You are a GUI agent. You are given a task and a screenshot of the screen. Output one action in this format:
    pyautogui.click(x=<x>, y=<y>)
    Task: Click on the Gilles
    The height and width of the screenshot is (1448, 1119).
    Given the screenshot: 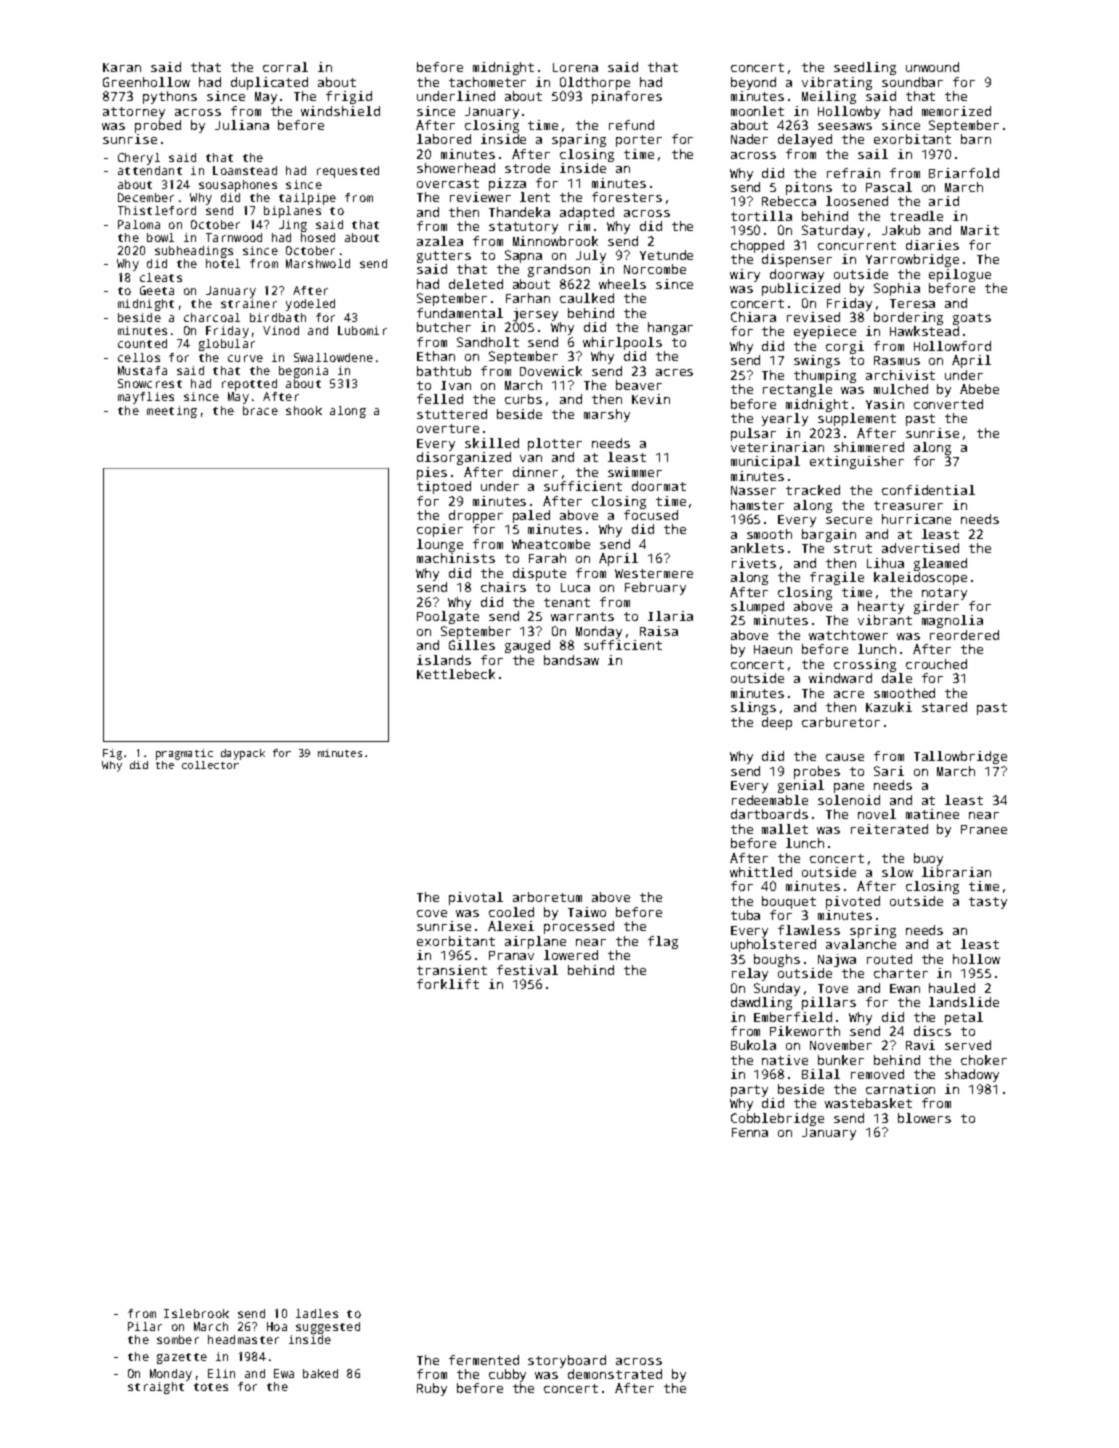 What is the action you would take?
    pyautogui.click(x=472, y=645)
